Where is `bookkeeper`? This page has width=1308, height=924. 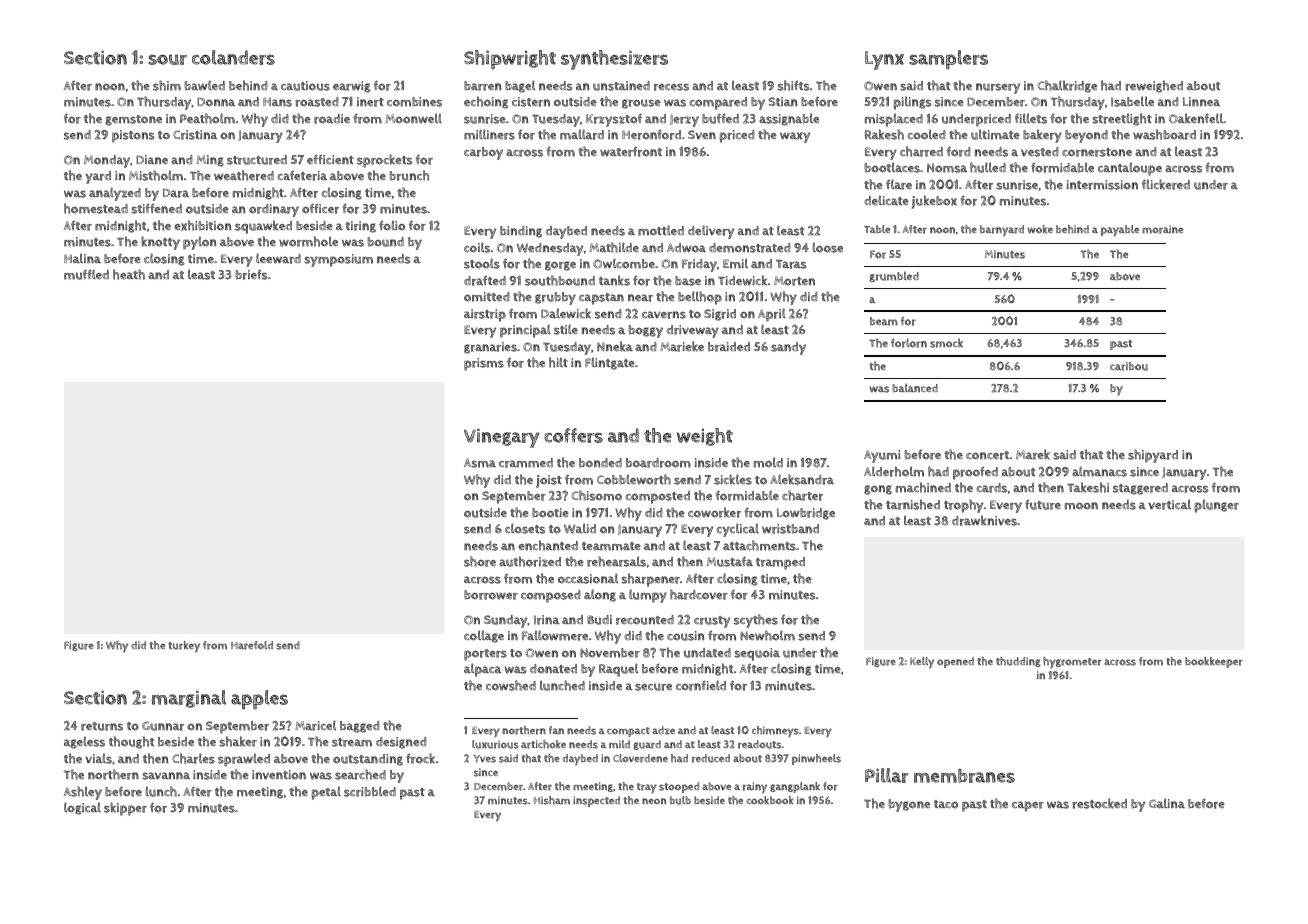
bookkeeper is located at coordinates (1214, 662).
